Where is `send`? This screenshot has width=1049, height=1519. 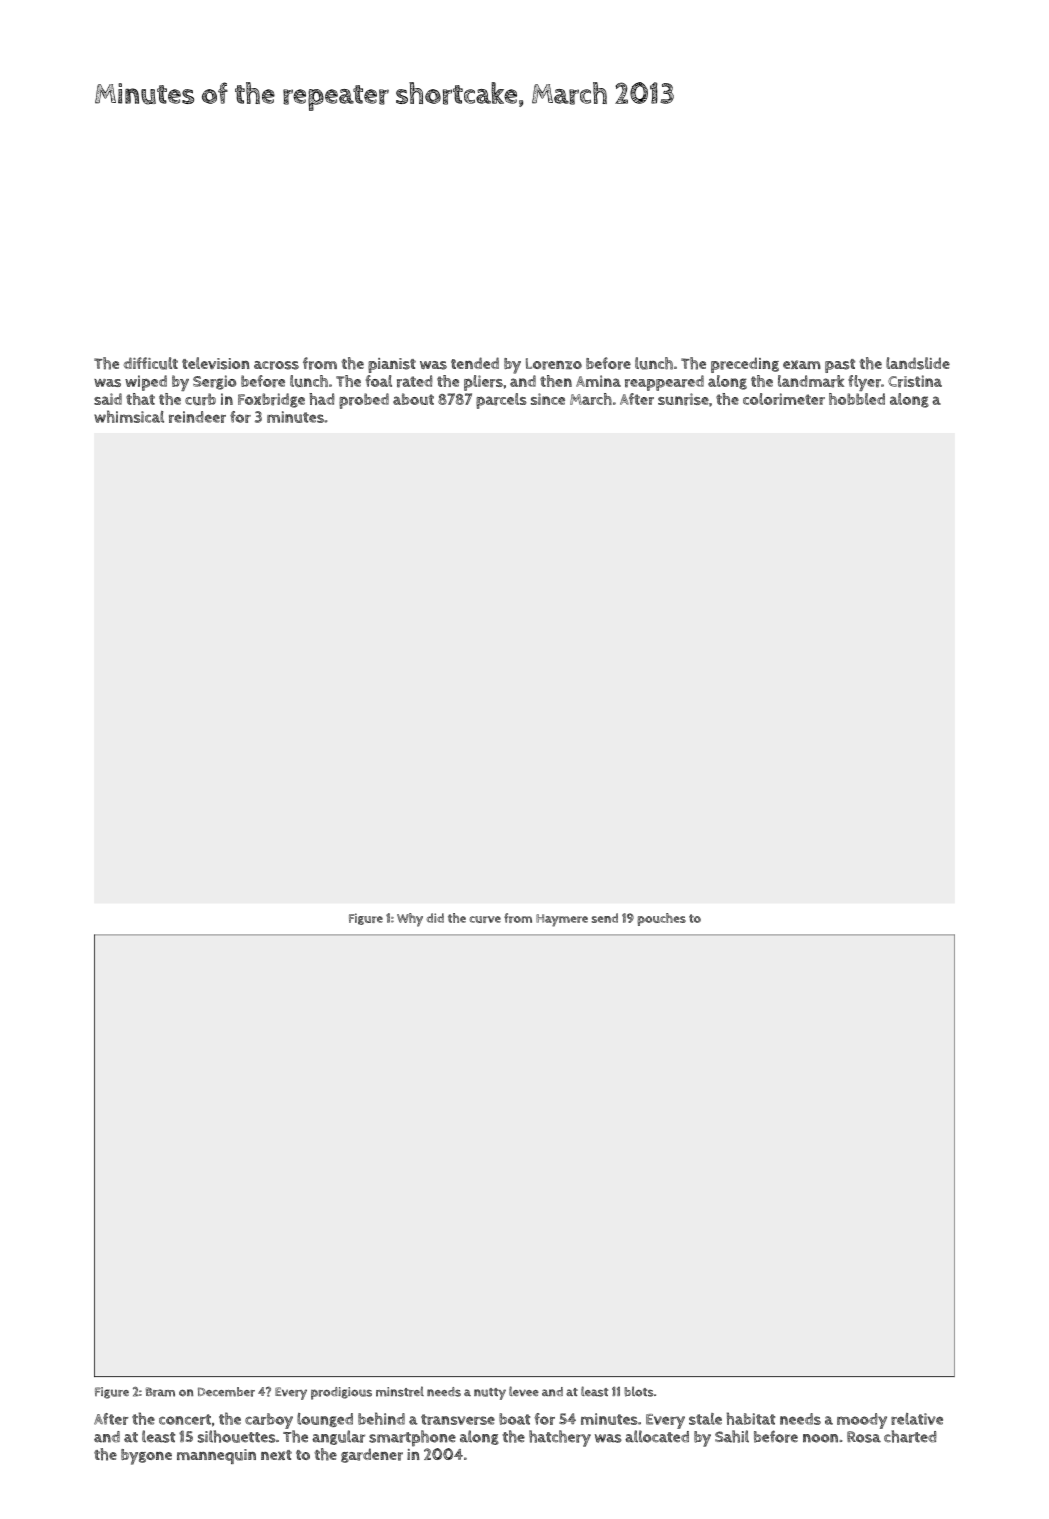 send is located at coordinates (605, 918).
